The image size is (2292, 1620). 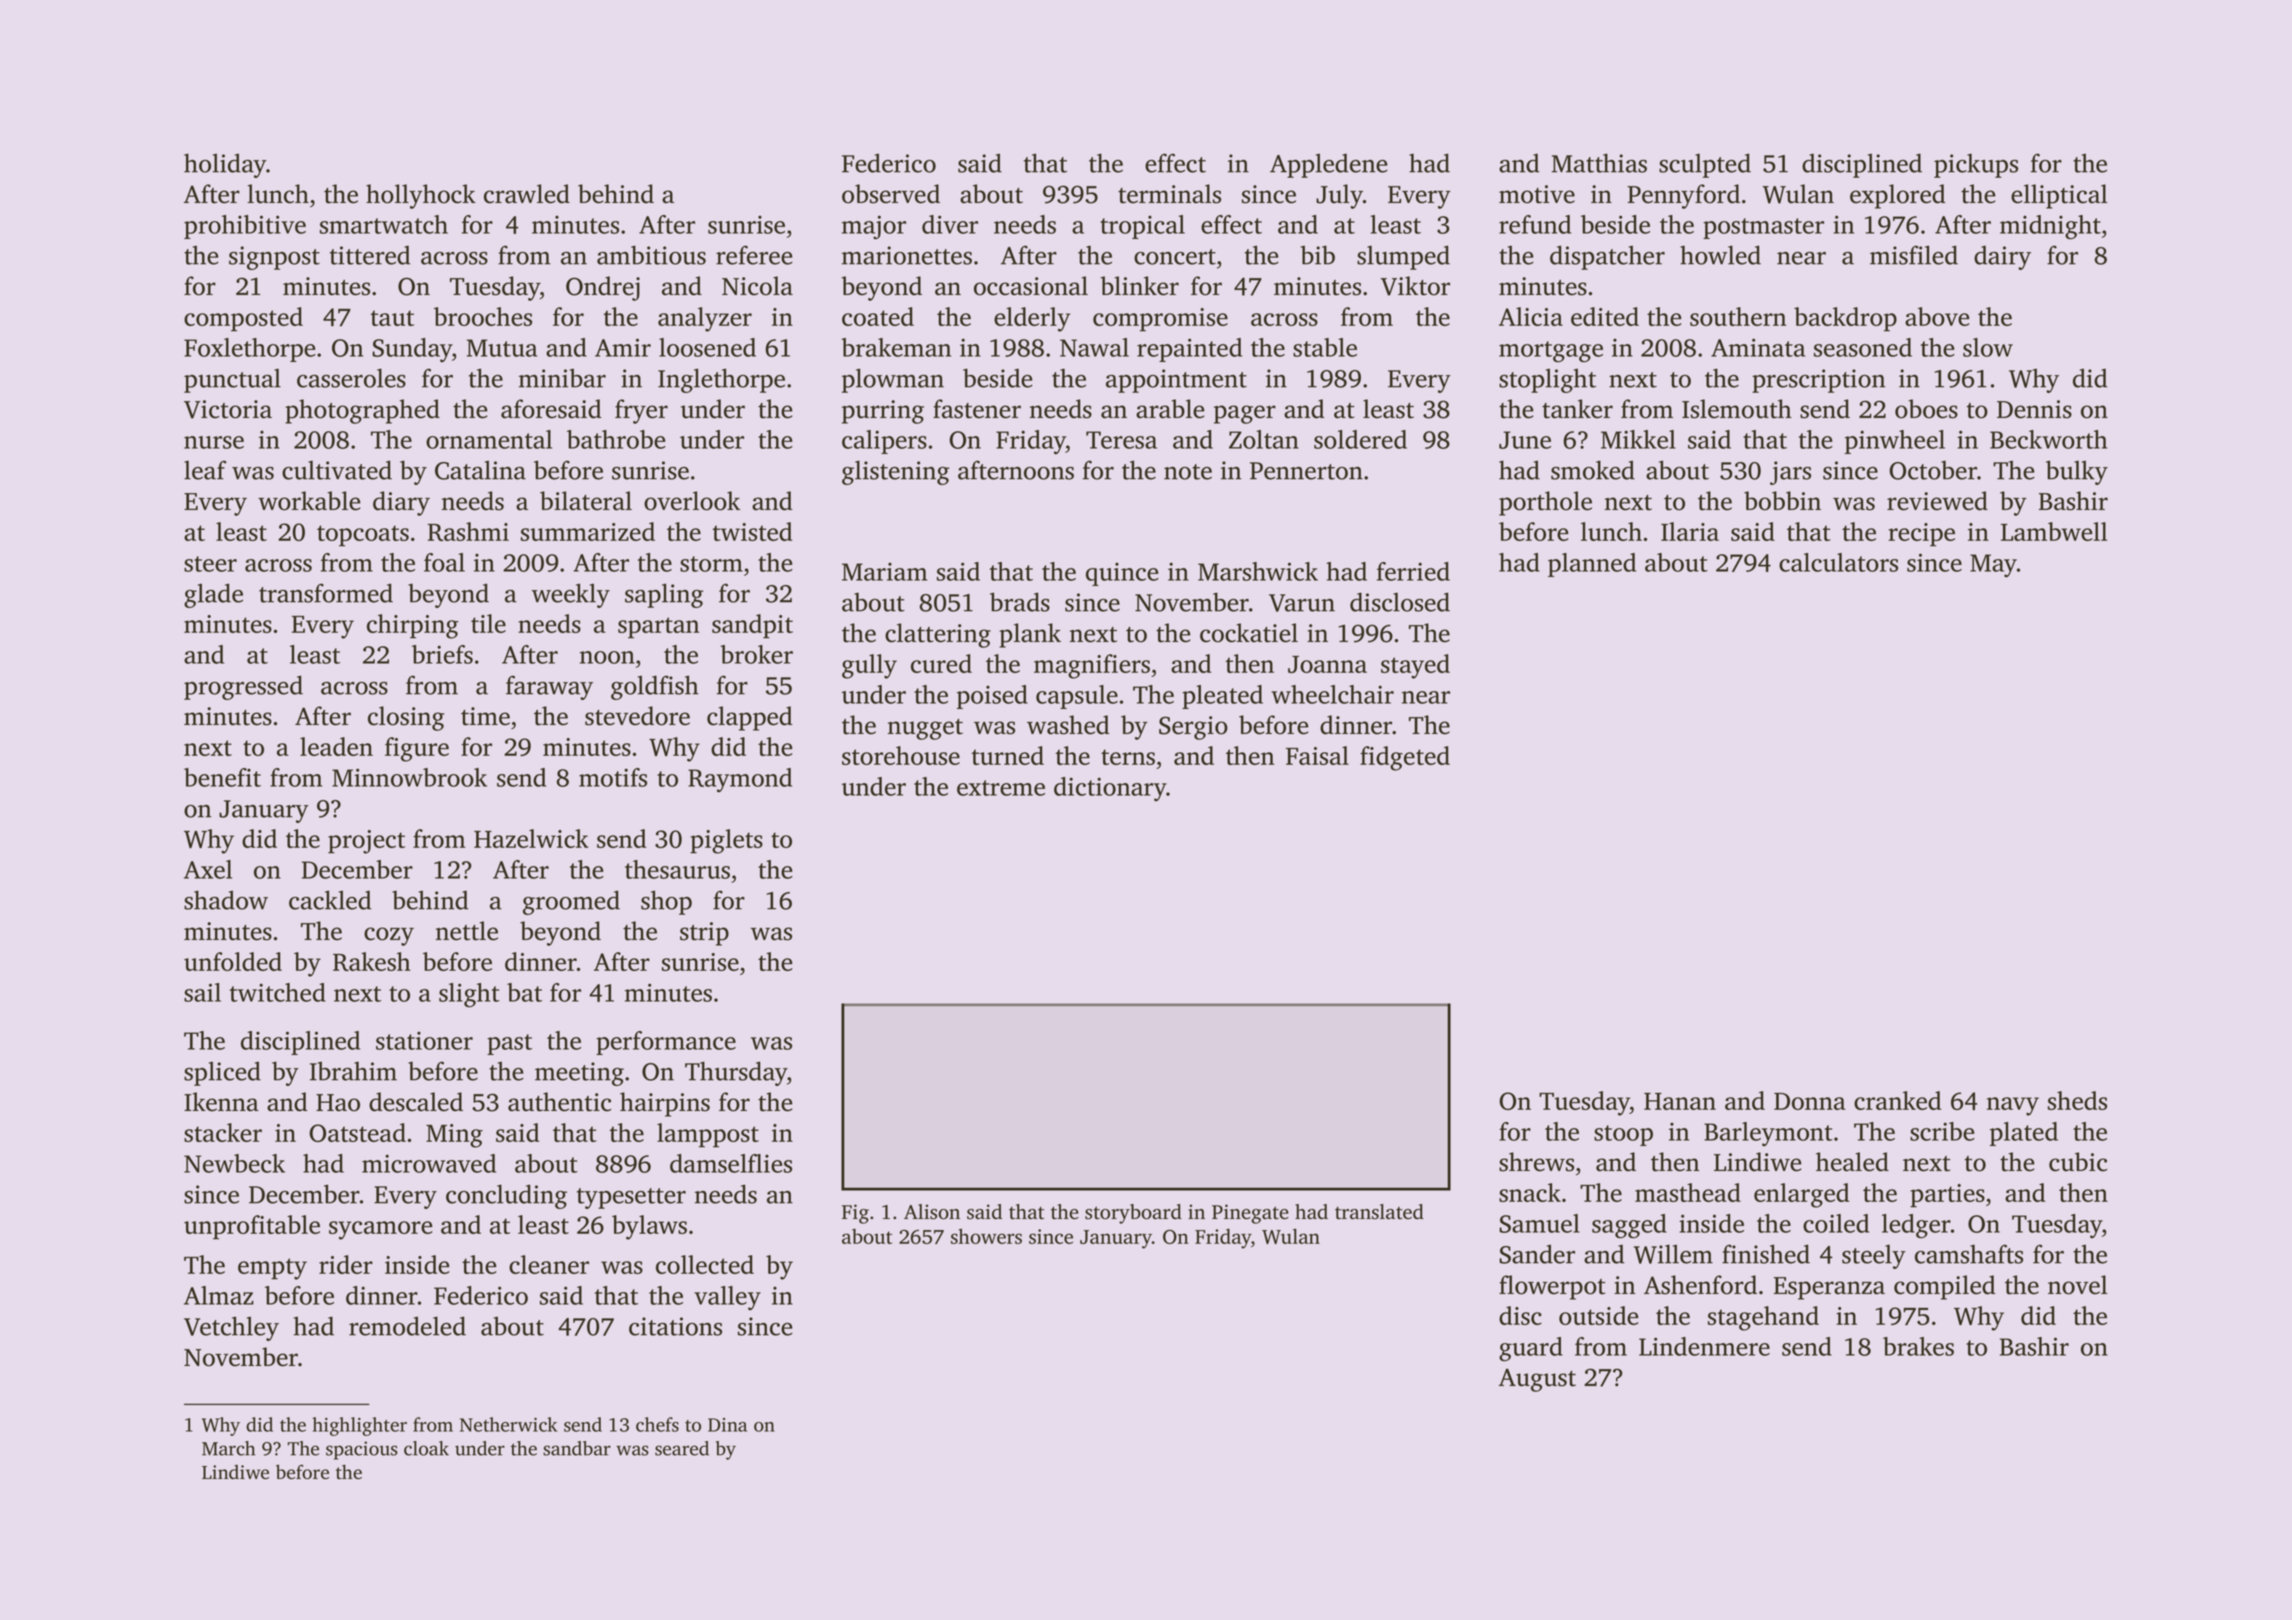 I want to click on diver, so click(x=950, y=224).
